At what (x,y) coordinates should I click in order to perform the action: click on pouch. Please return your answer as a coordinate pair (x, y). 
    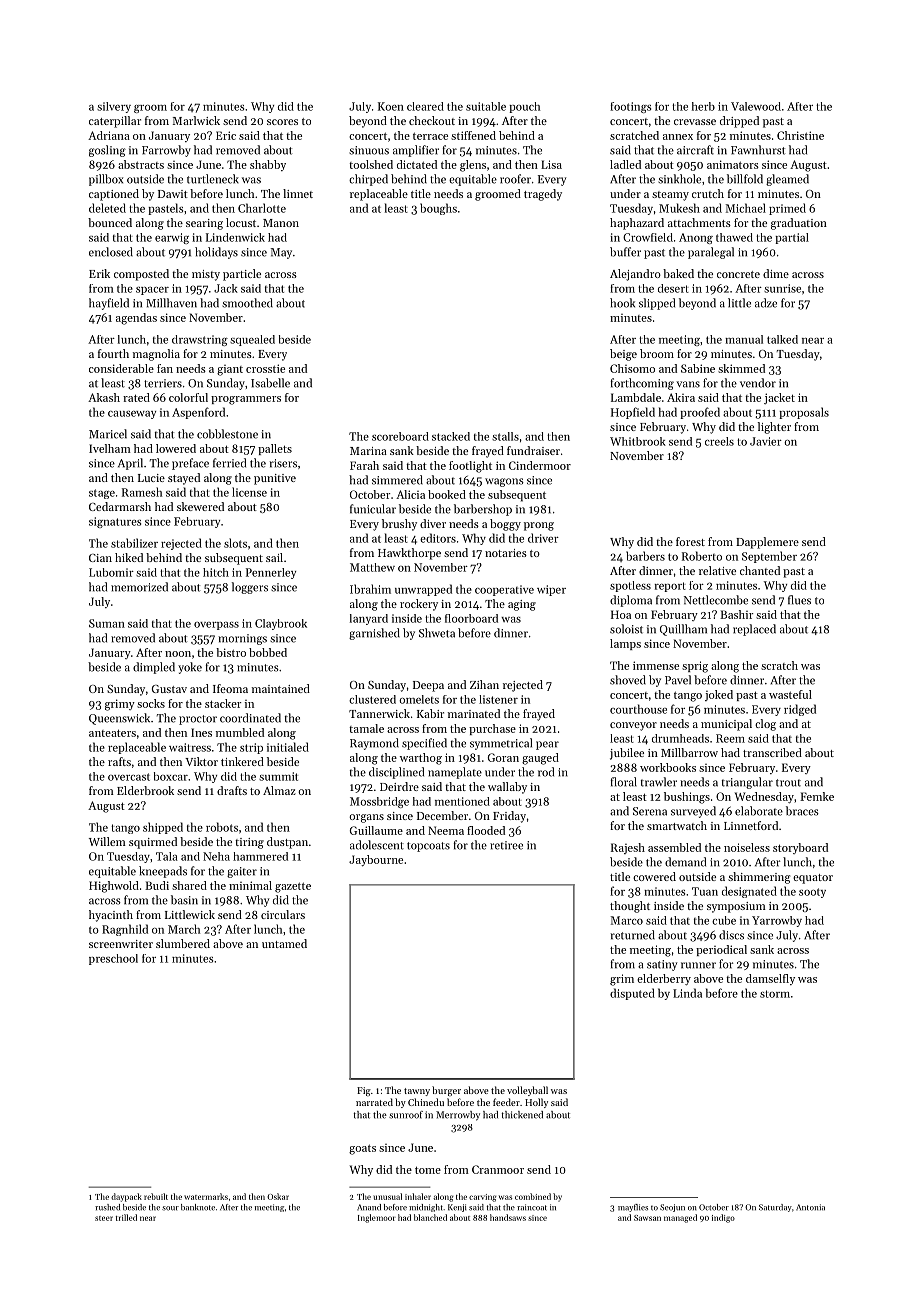
    Looking at the image, I should click on (524, 107).
